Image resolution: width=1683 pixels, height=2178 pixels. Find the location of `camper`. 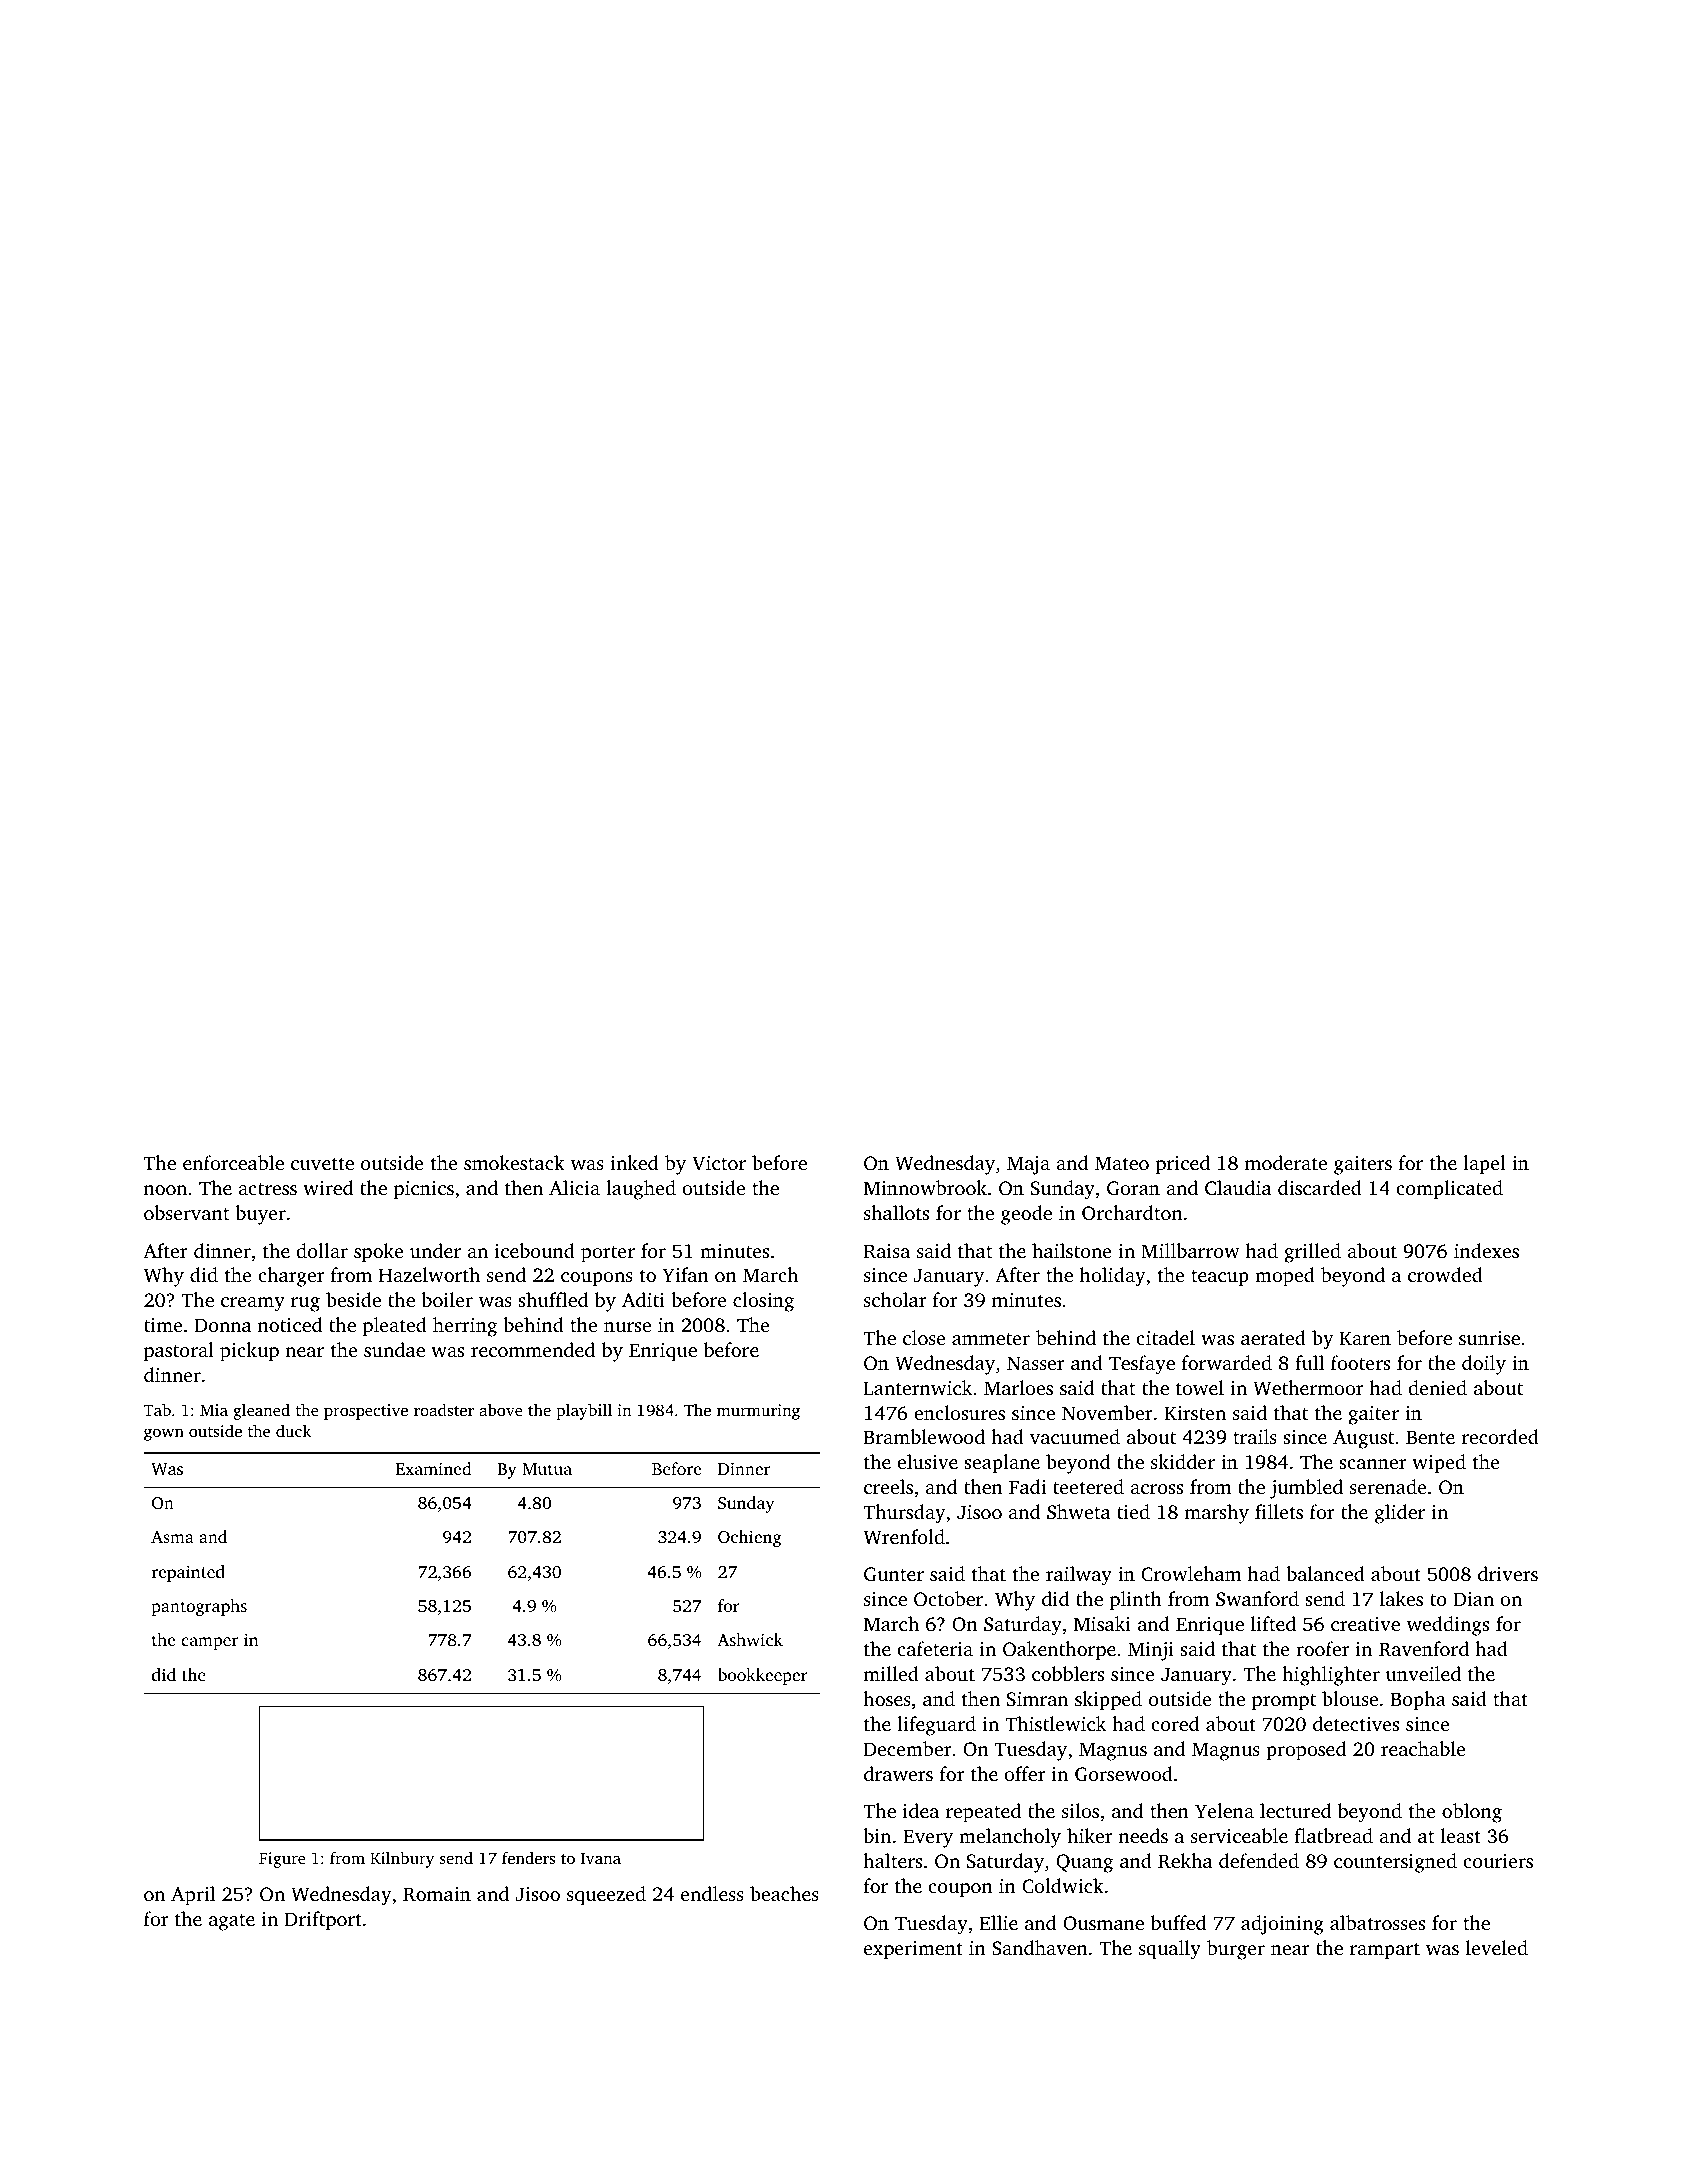

camper is located at coordinates (209, 1643).
